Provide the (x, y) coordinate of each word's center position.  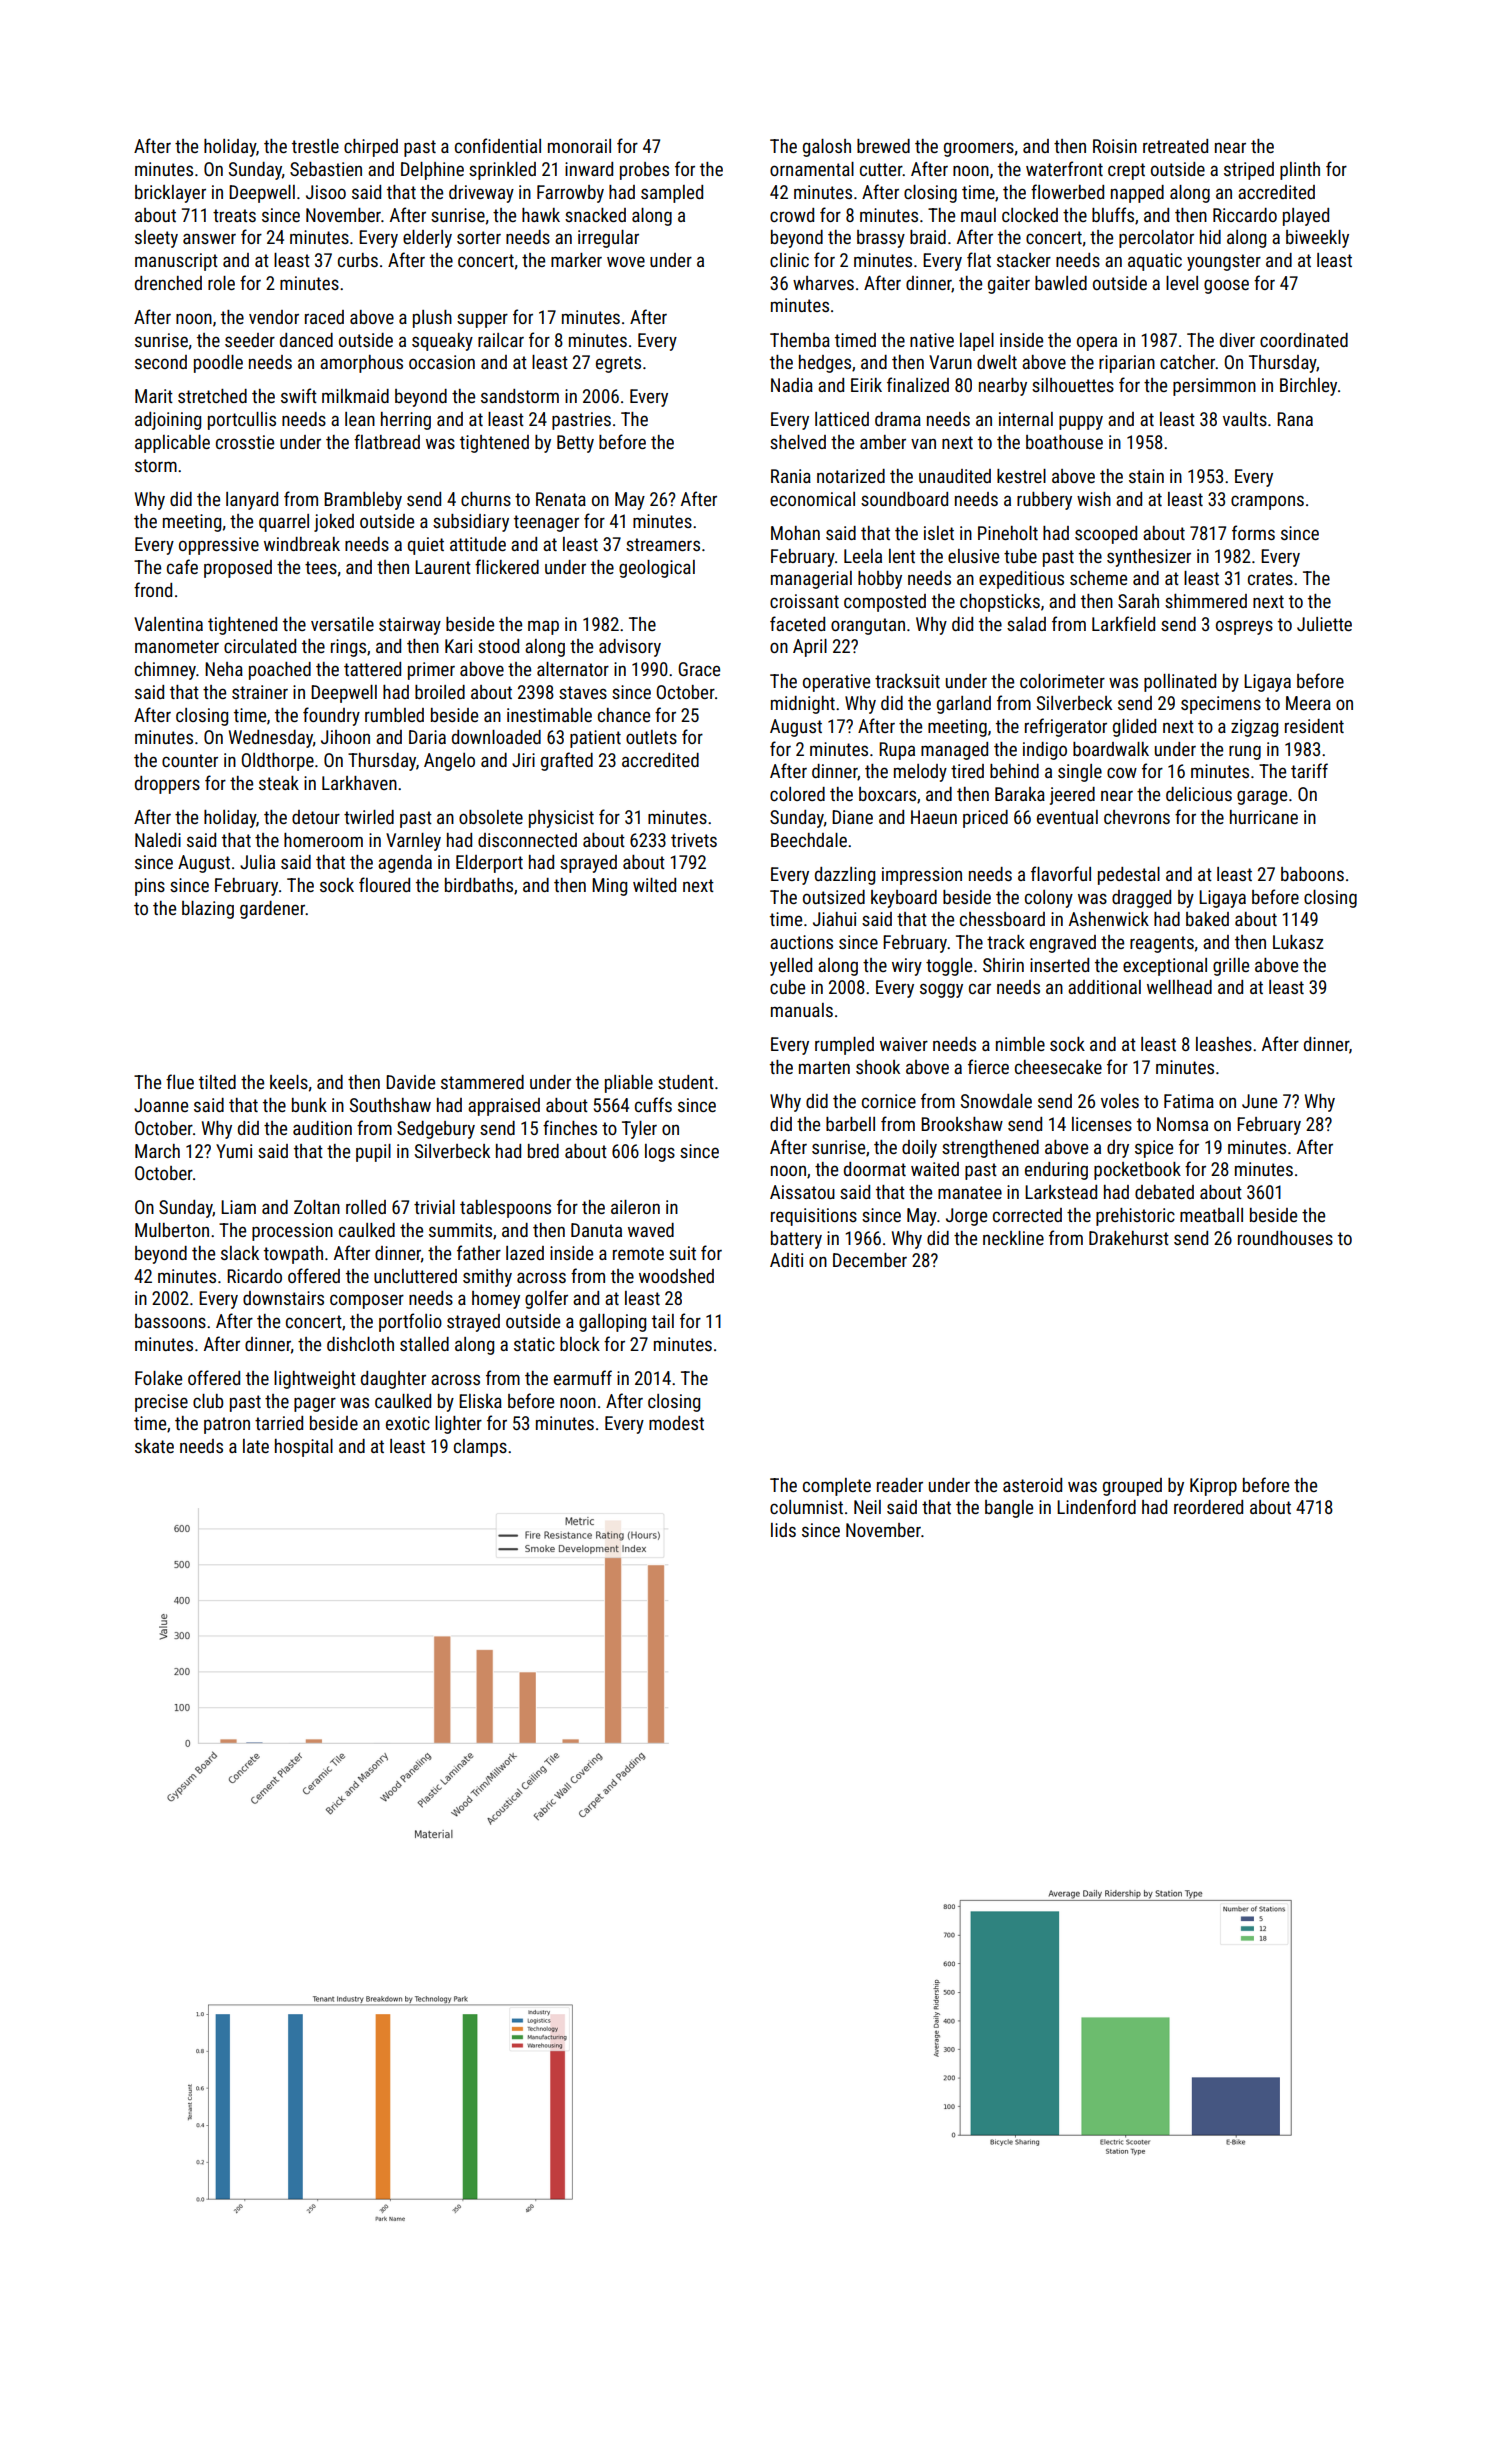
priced (985, 819)
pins (150, 887)
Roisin (1115, 146)
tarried (279, 1423)
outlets (651, 737)
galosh (827, 148)
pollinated (1180, 683)
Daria (427, 737)
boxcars (887, 794)
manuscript (176, 262)
